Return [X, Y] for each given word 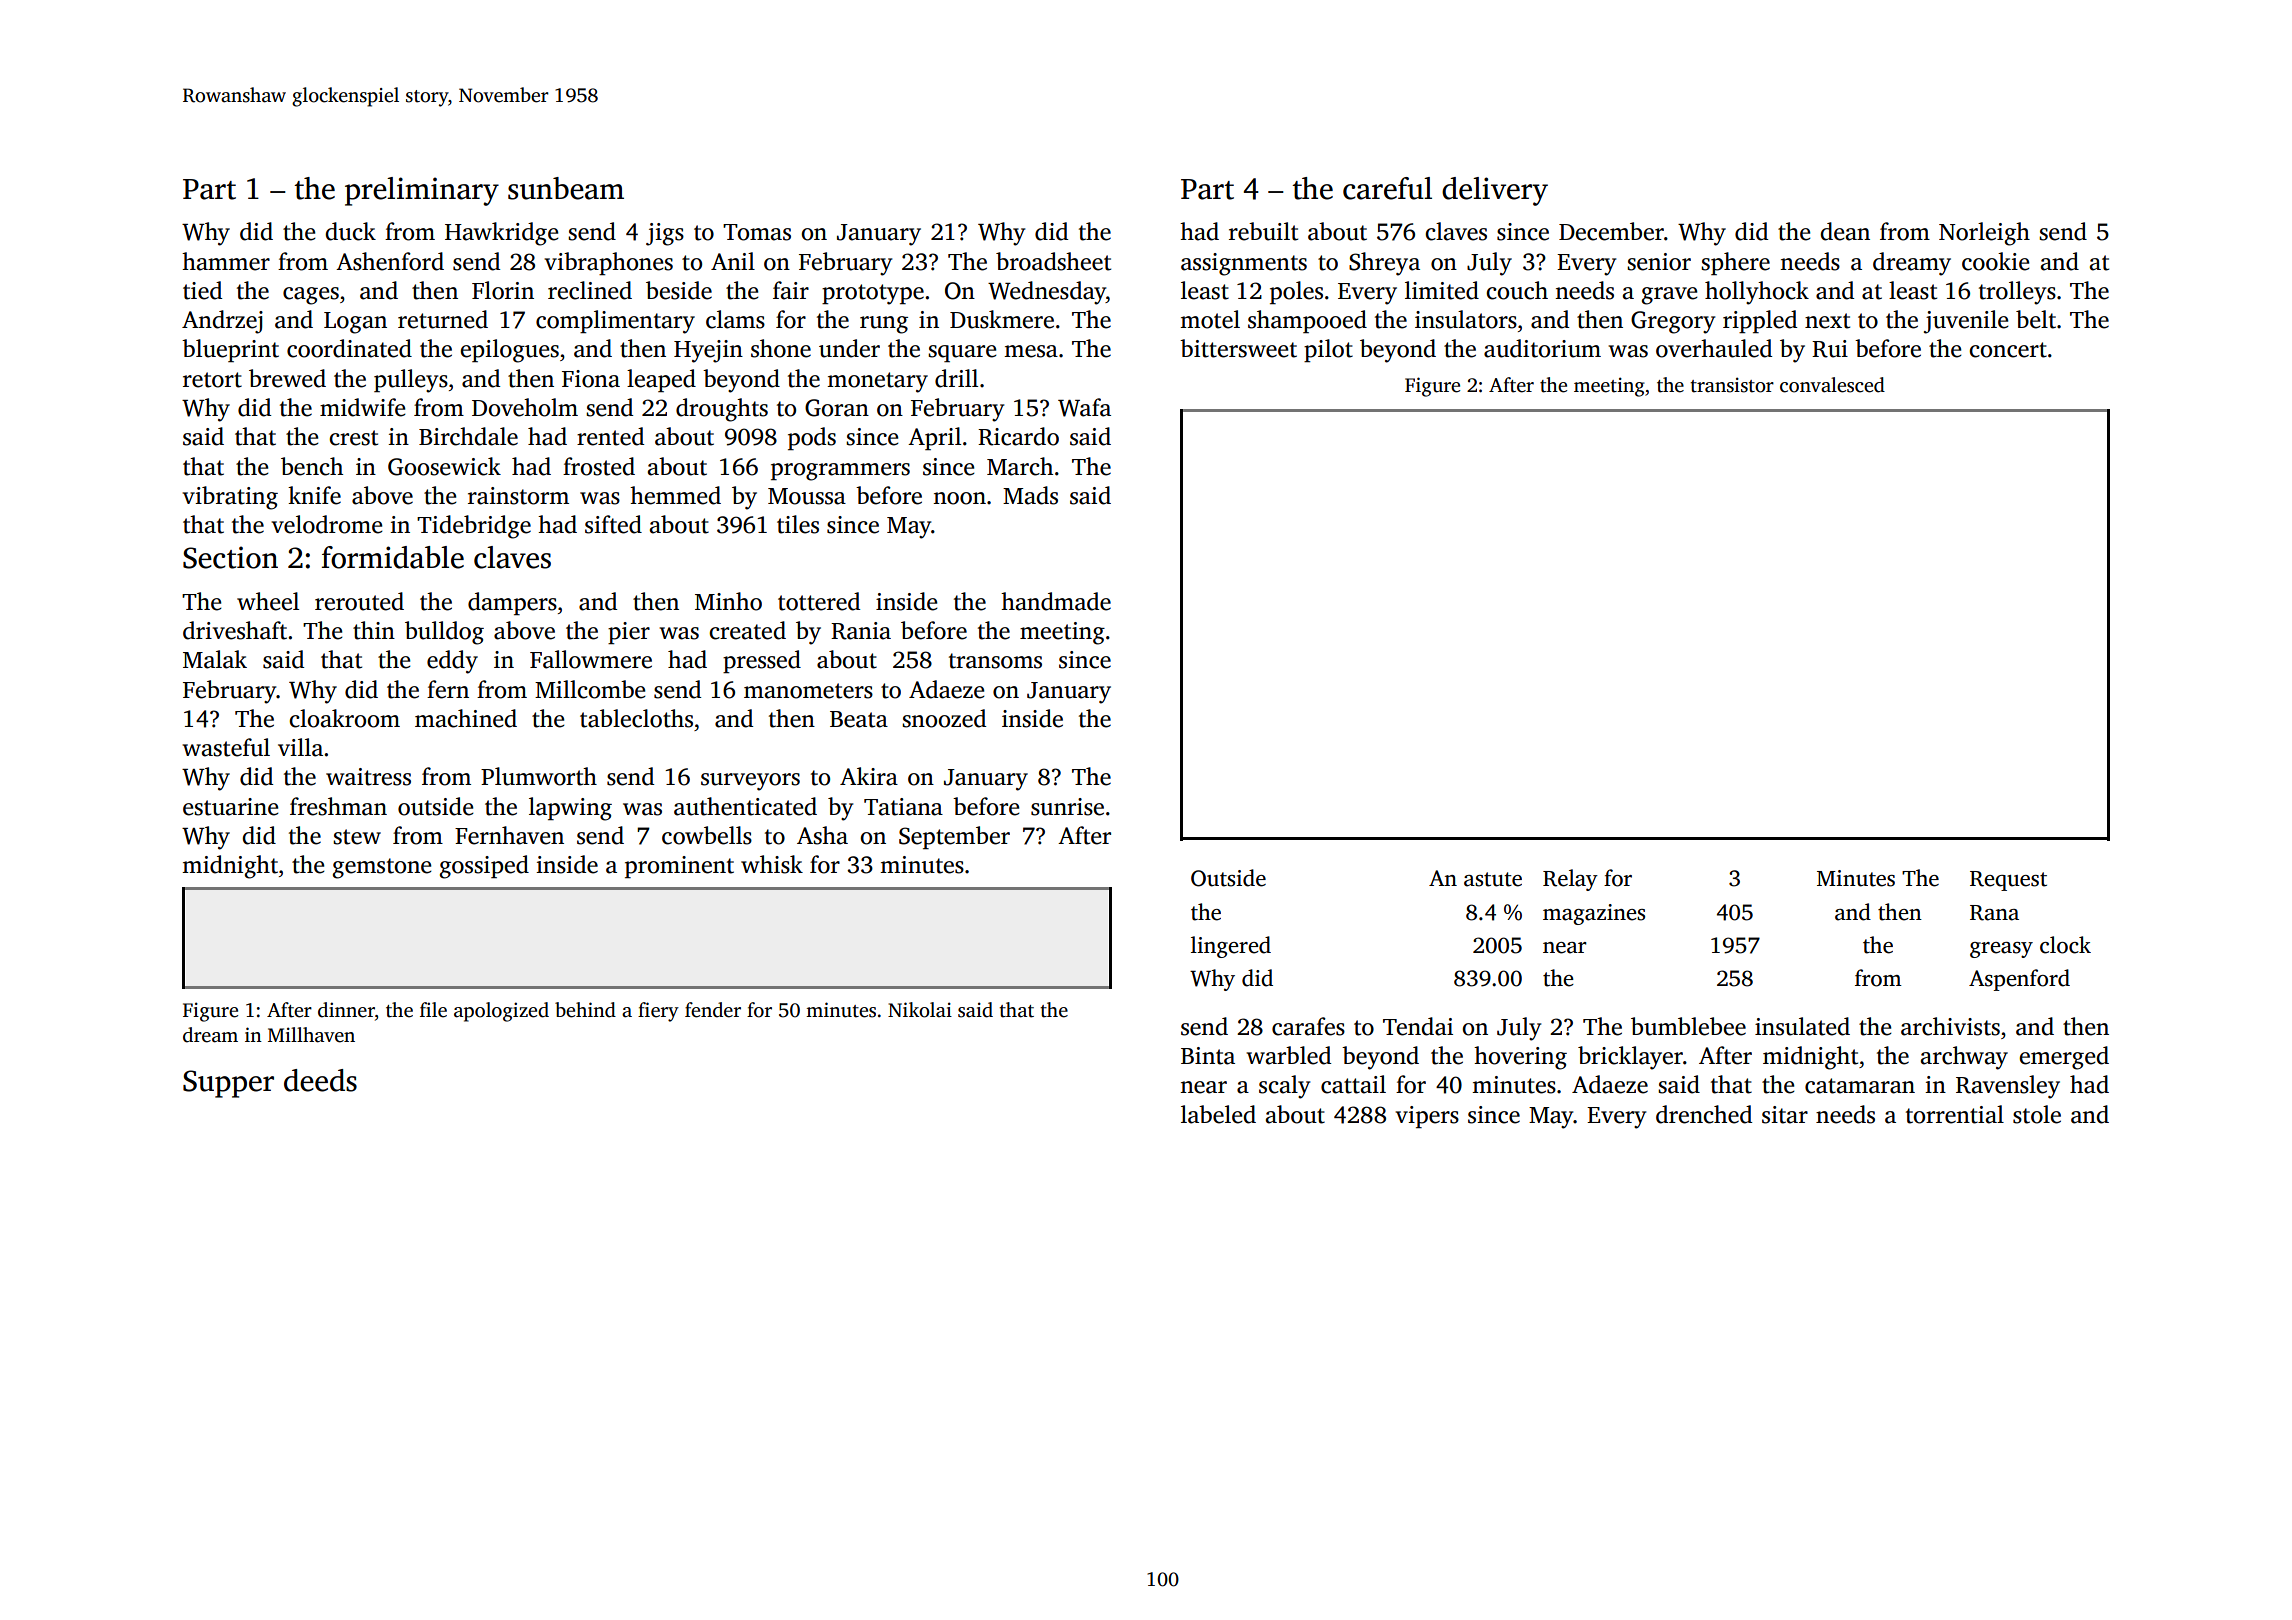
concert [2008, 350]
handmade [1056, 601]
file [433, 1010]
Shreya [1384, 264]
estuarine [231, 807]
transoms [995, 661]
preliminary [422, 191]
